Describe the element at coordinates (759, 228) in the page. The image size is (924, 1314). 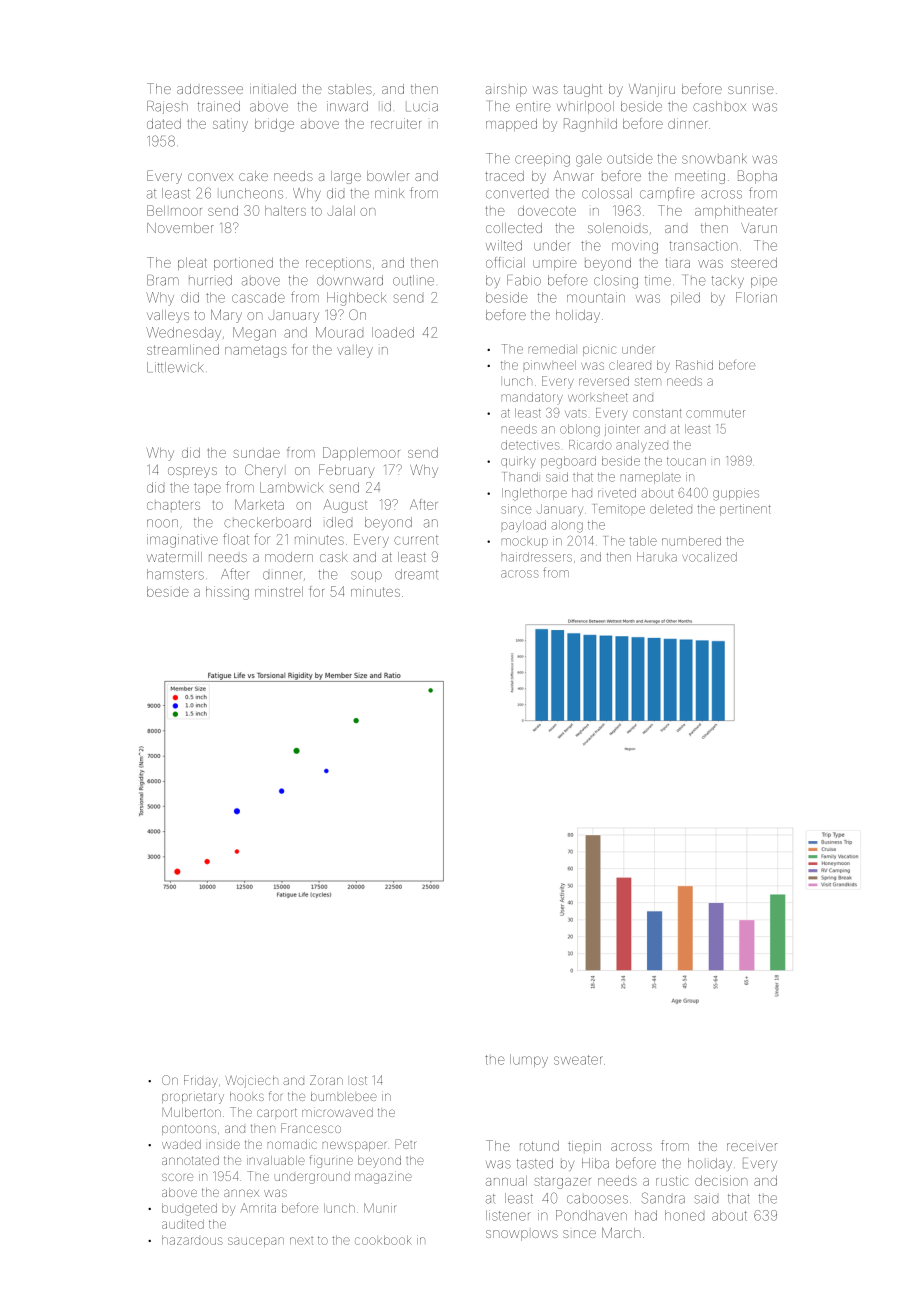
I see `Varun` at that location.
